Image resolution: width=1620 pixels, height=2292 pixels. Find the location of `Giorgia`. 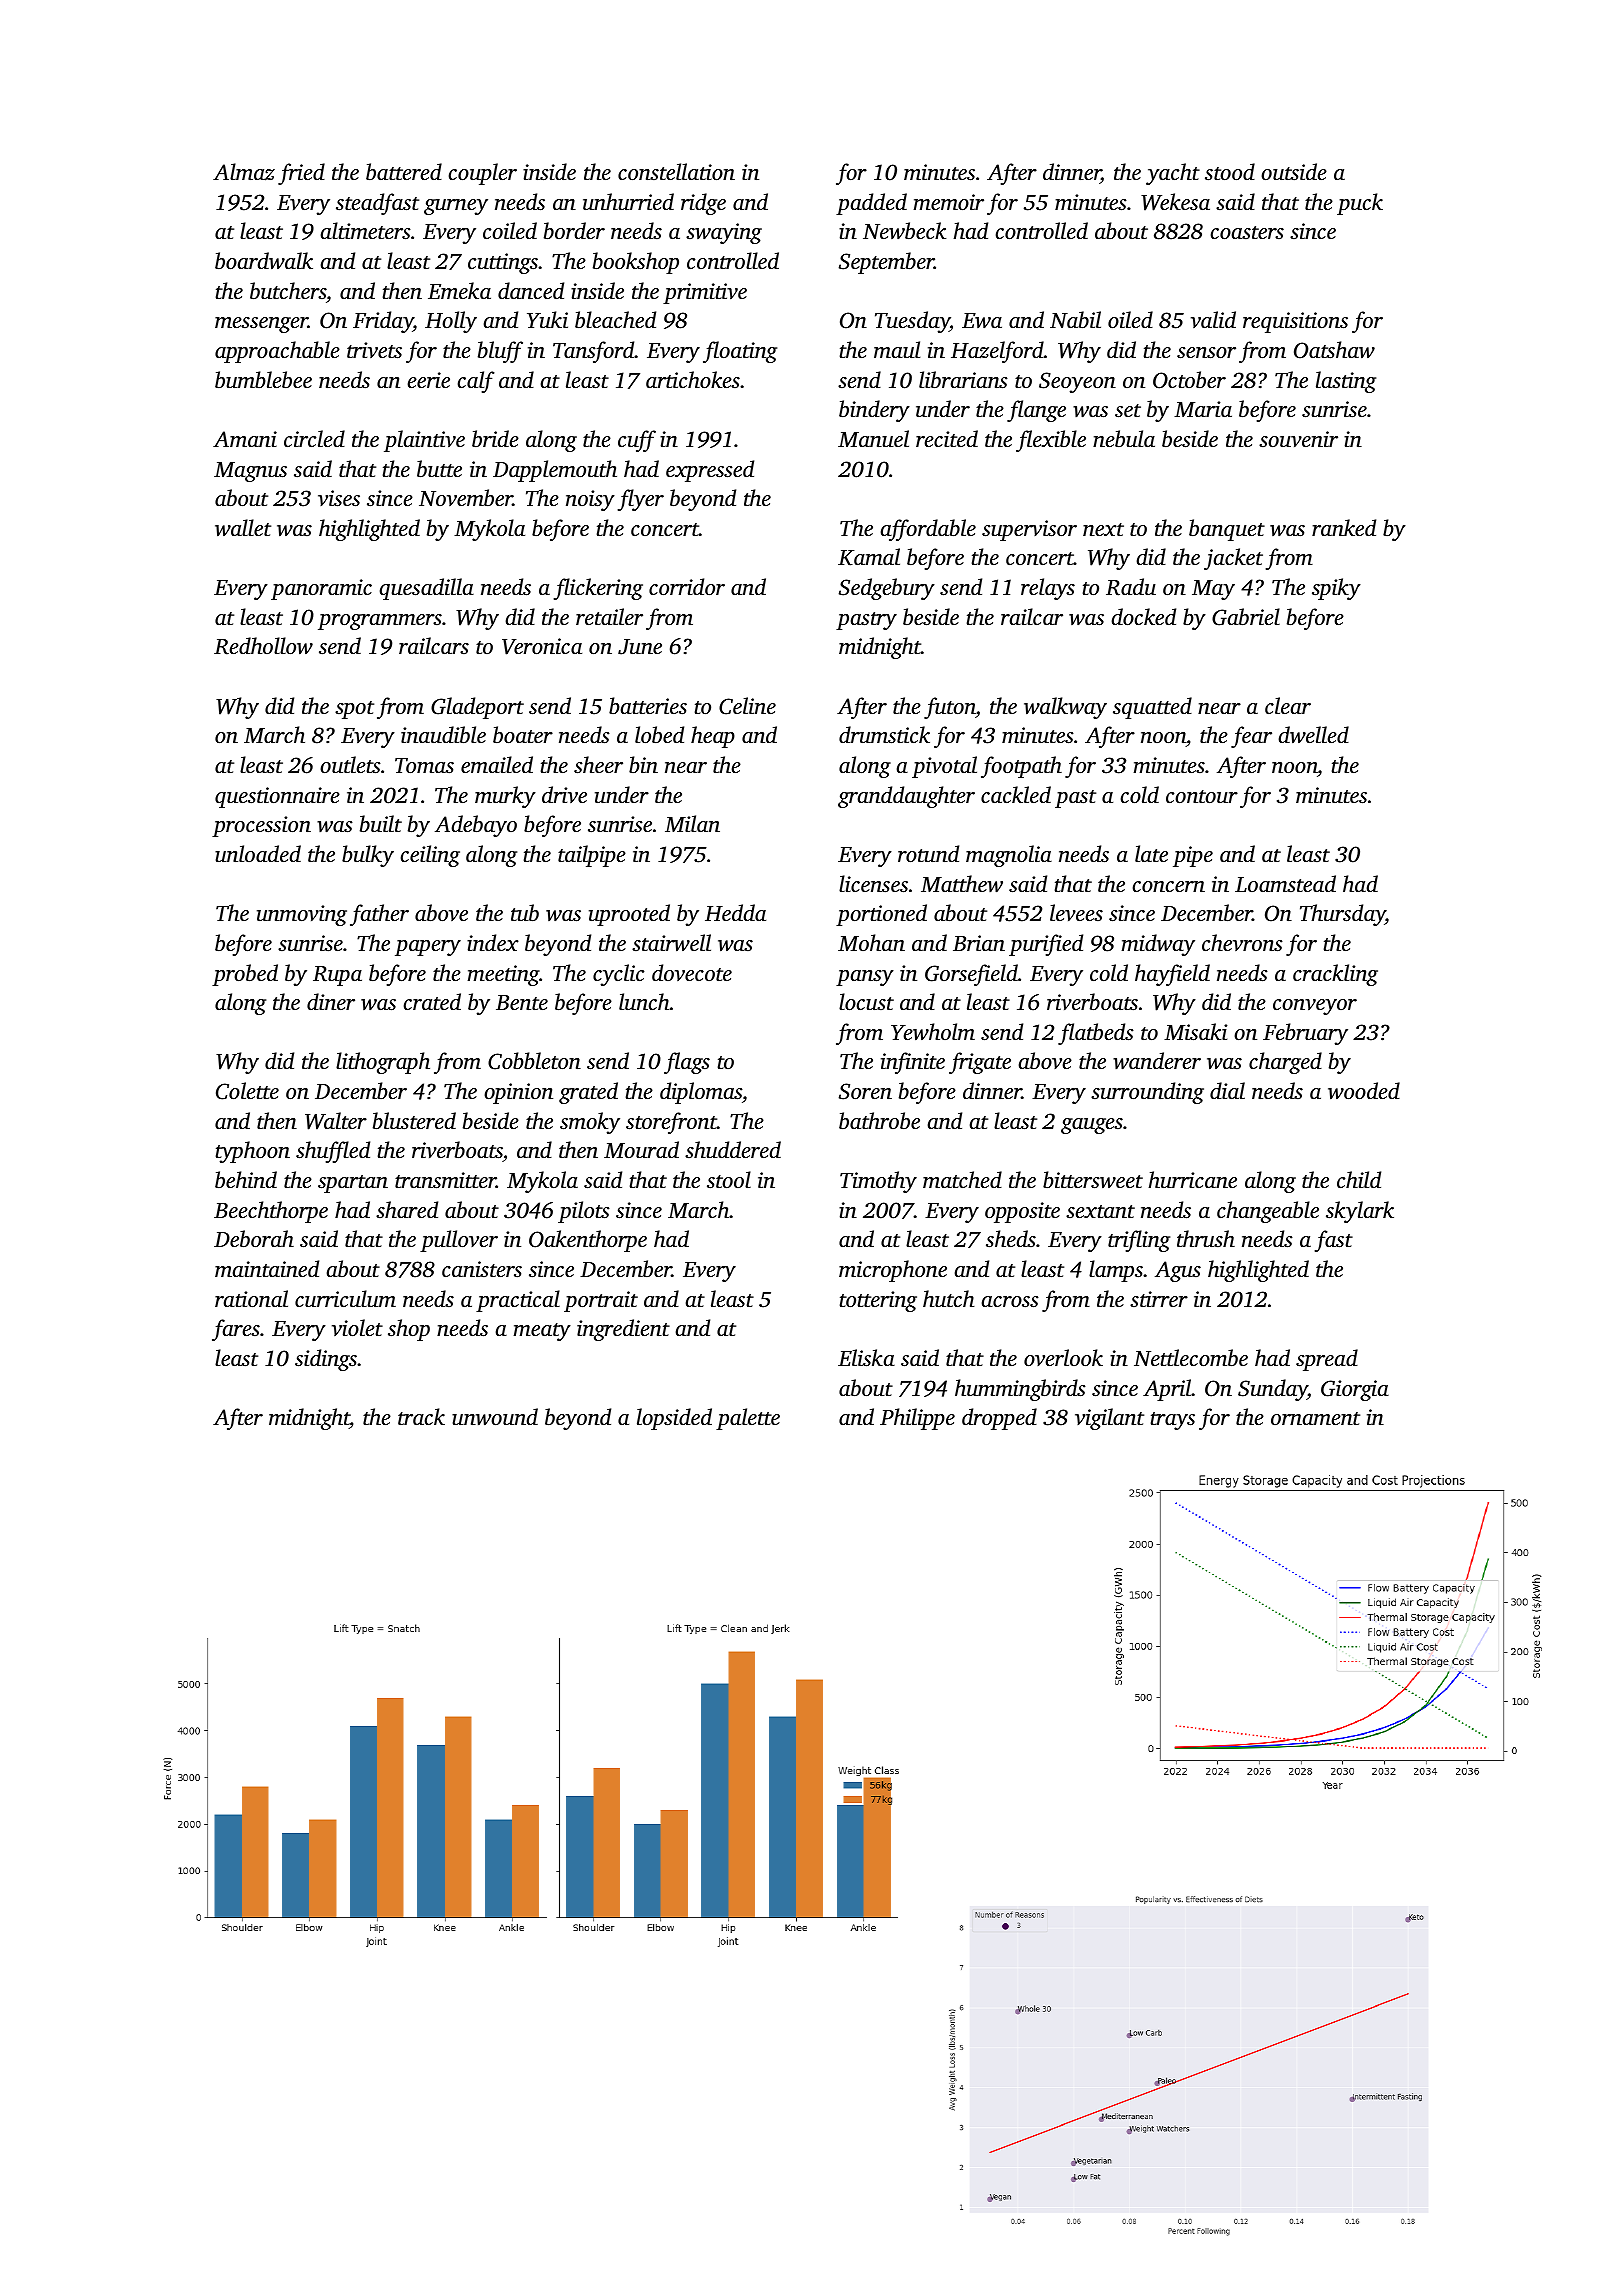

Giorgia is located at coordinates (1355, 1390).
